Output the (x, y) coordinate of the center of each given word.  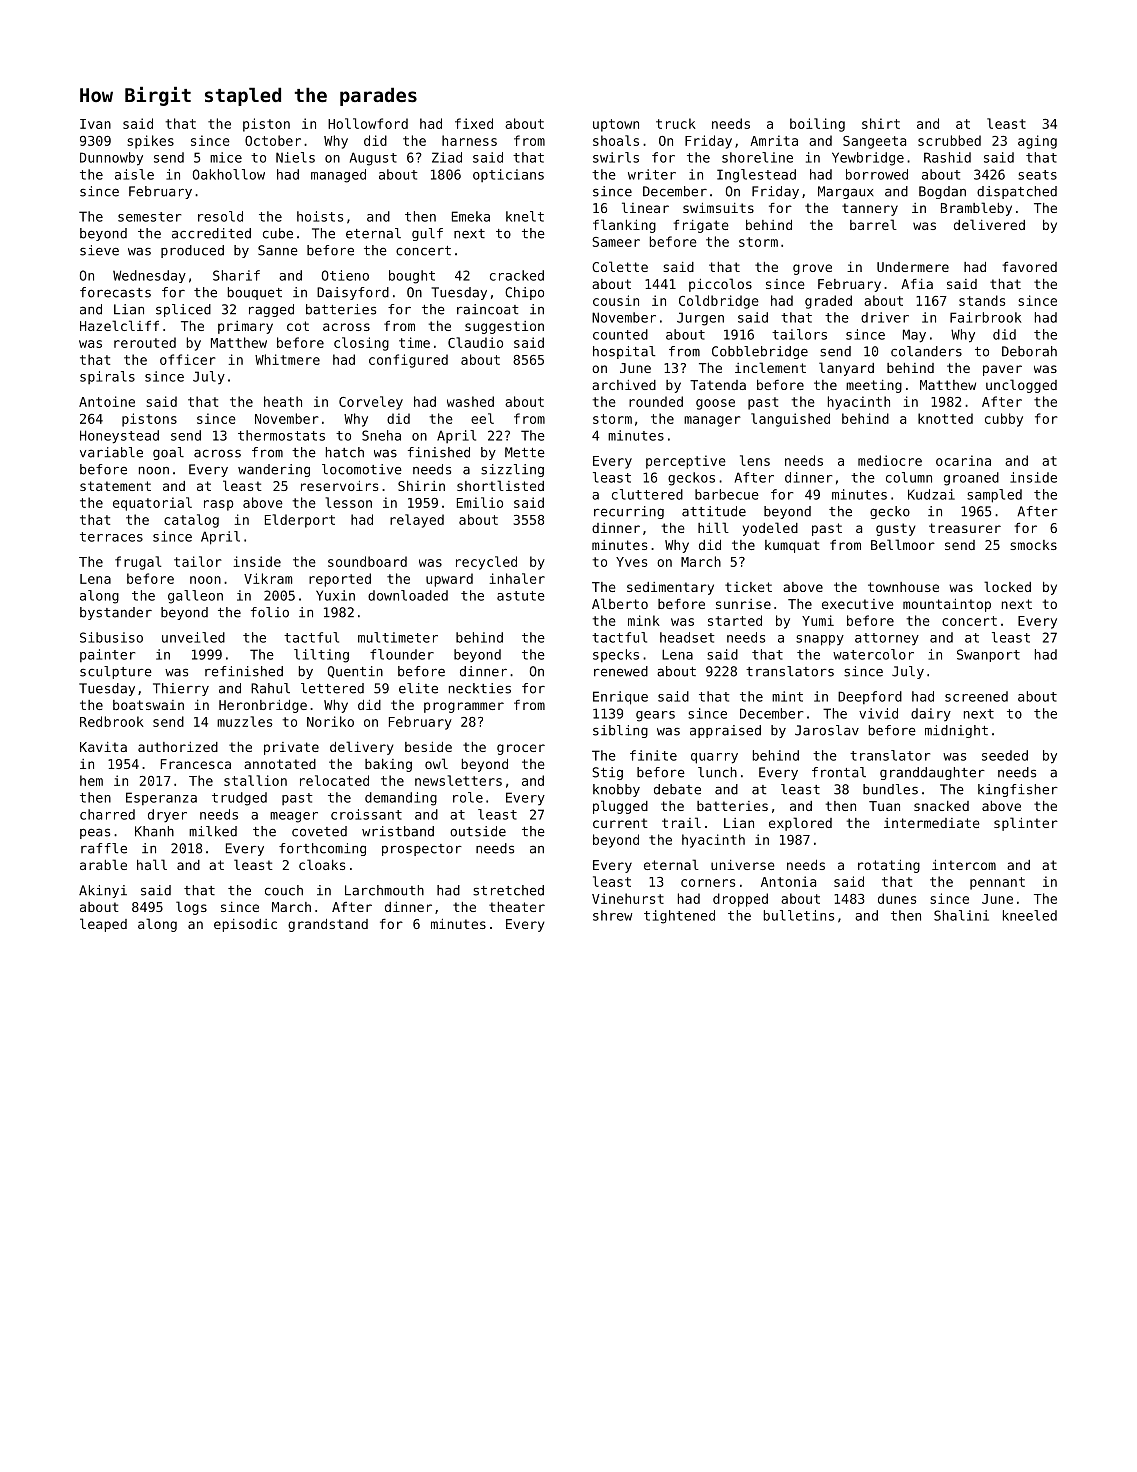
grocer (521, 749)
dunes (897, 898)
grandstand (328, 925)
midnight (956, 731)
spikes (150, 142)
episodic (245, 925)
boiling (817, 125)
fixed (474, 123)
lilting (321, 656)
